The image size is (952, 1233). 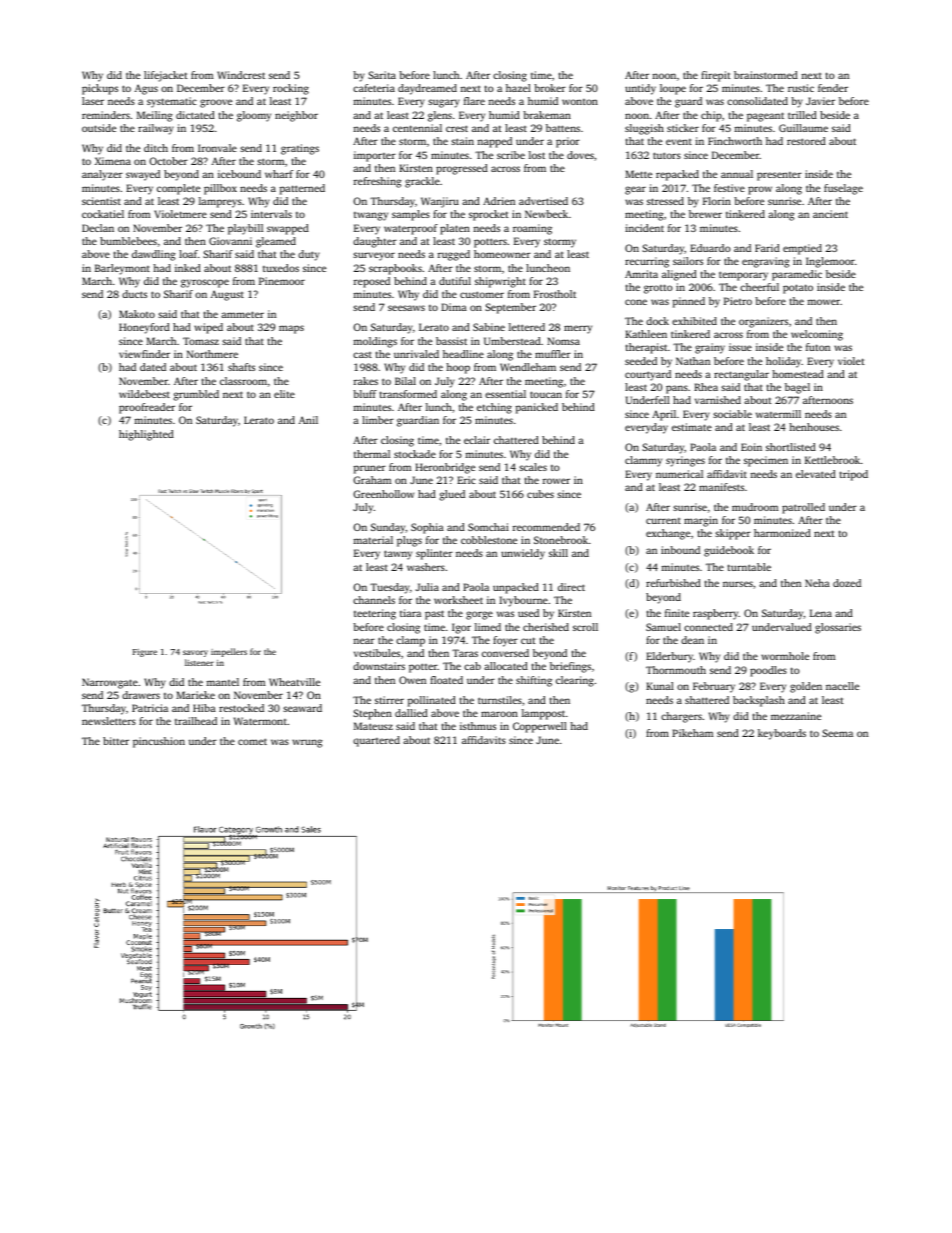 I want to click on manifests, so click(x=721, y=487).
